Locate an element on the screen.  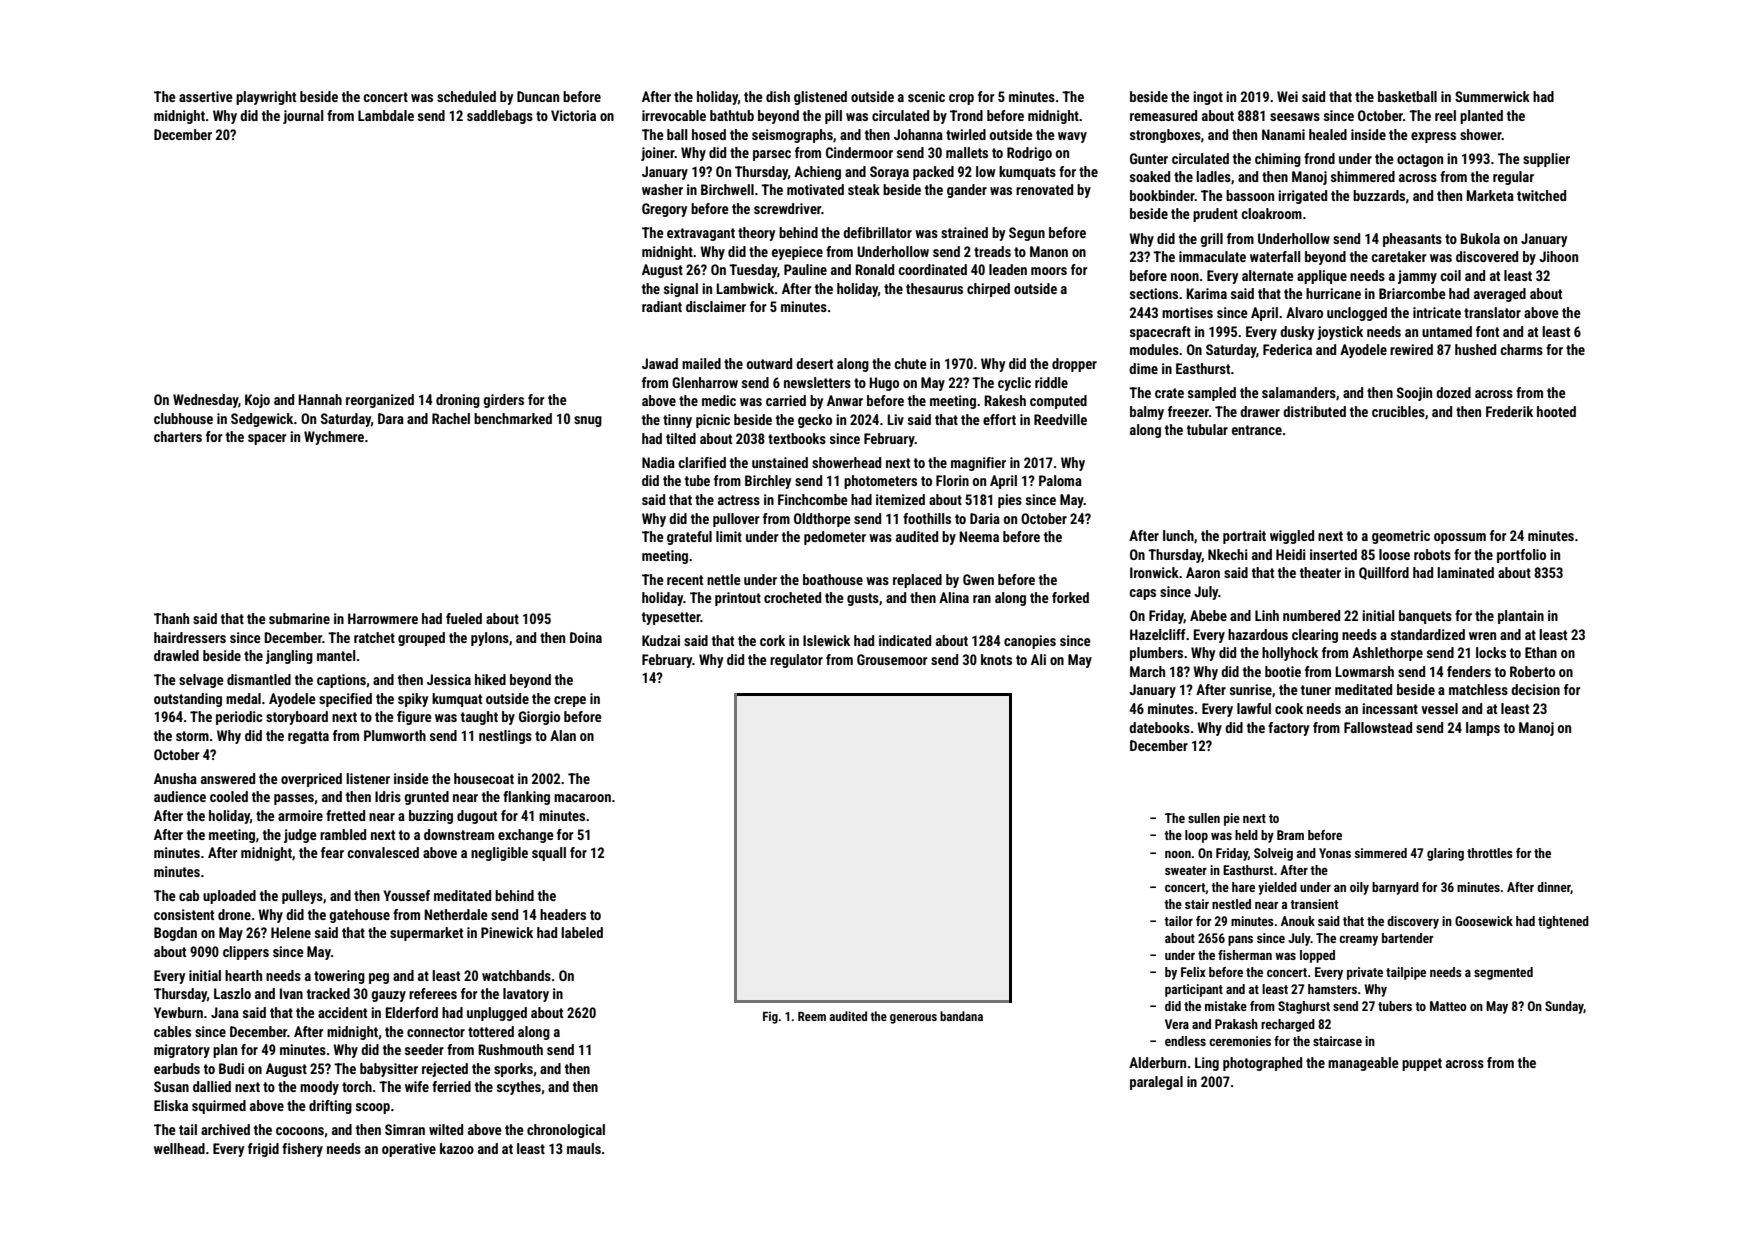
assertive is located at coordinates (206, 96).
